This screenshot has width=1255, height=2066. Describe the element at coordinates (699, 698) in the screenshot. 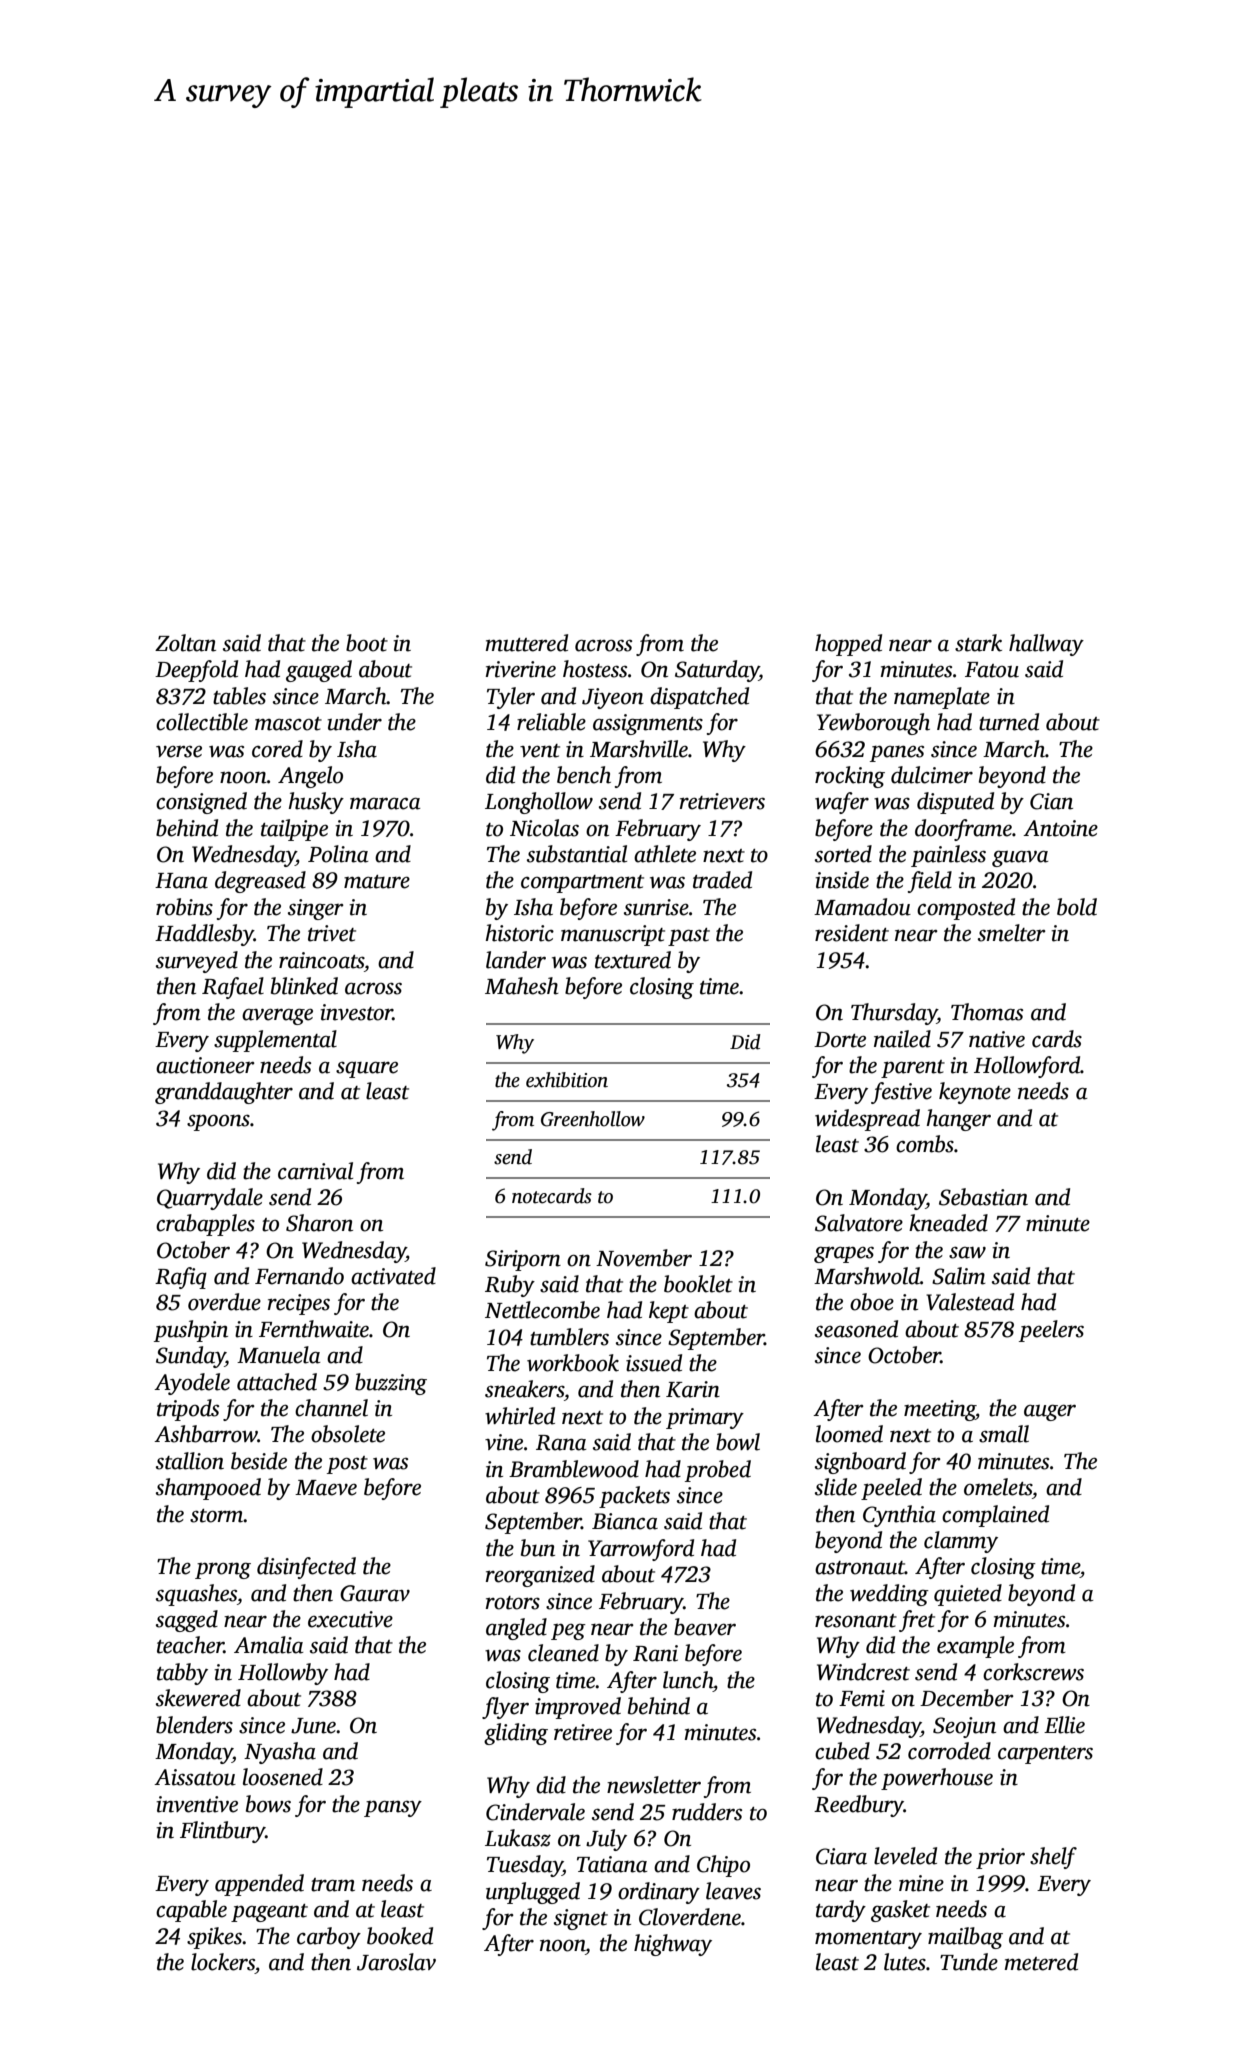

I see `dispatched` at that location.
